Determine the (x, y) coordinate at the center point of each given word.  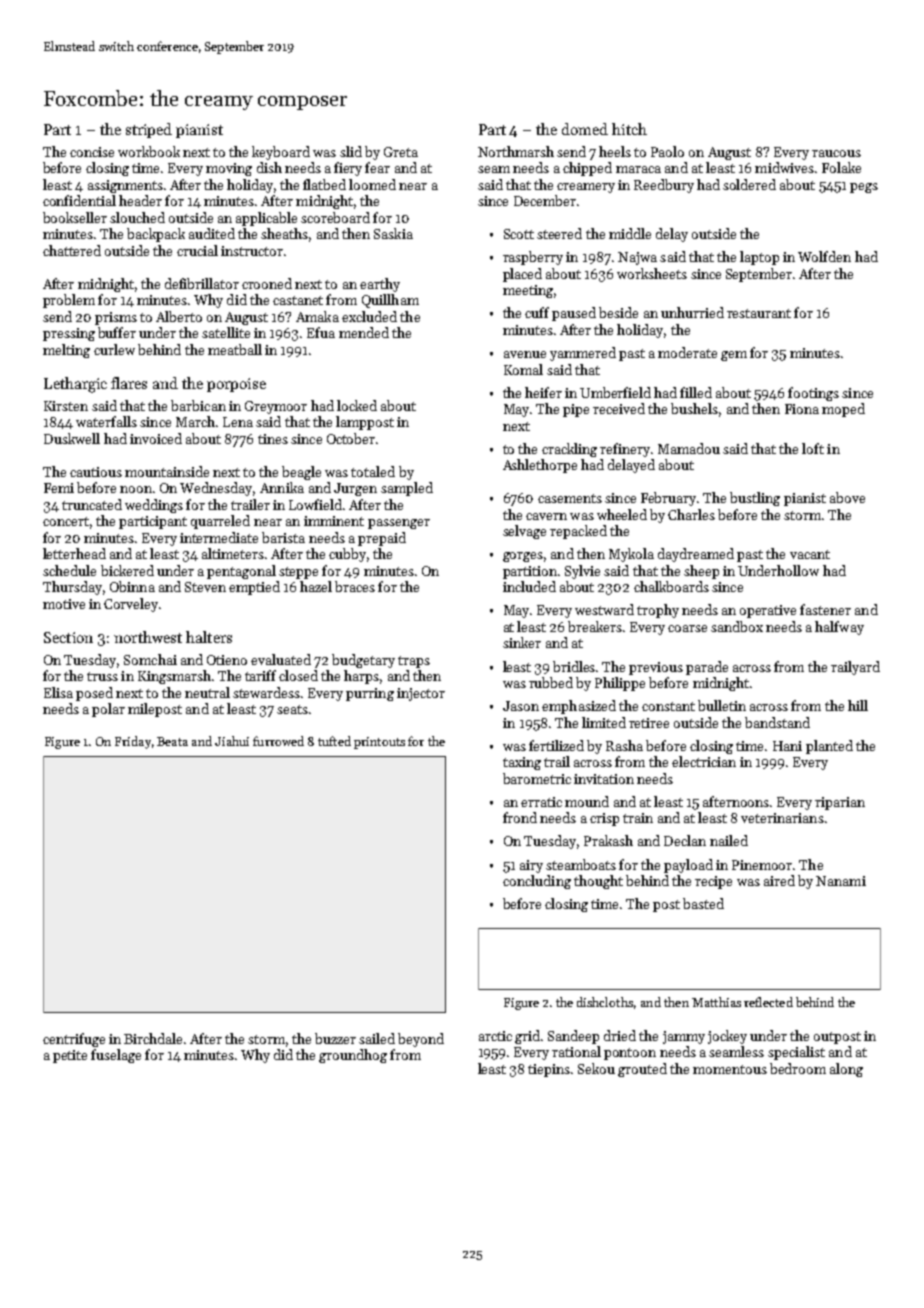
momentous (730, 1069)
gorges (523, 557)
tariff (260, 675)
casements (570, 498)
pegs (864, 188)
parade (707, 668)
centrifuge (74, 1040)
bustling (755, 499)
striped (149, 130)
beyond (421, 1040)
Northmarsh (516, 151)
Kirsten (66, 406)
